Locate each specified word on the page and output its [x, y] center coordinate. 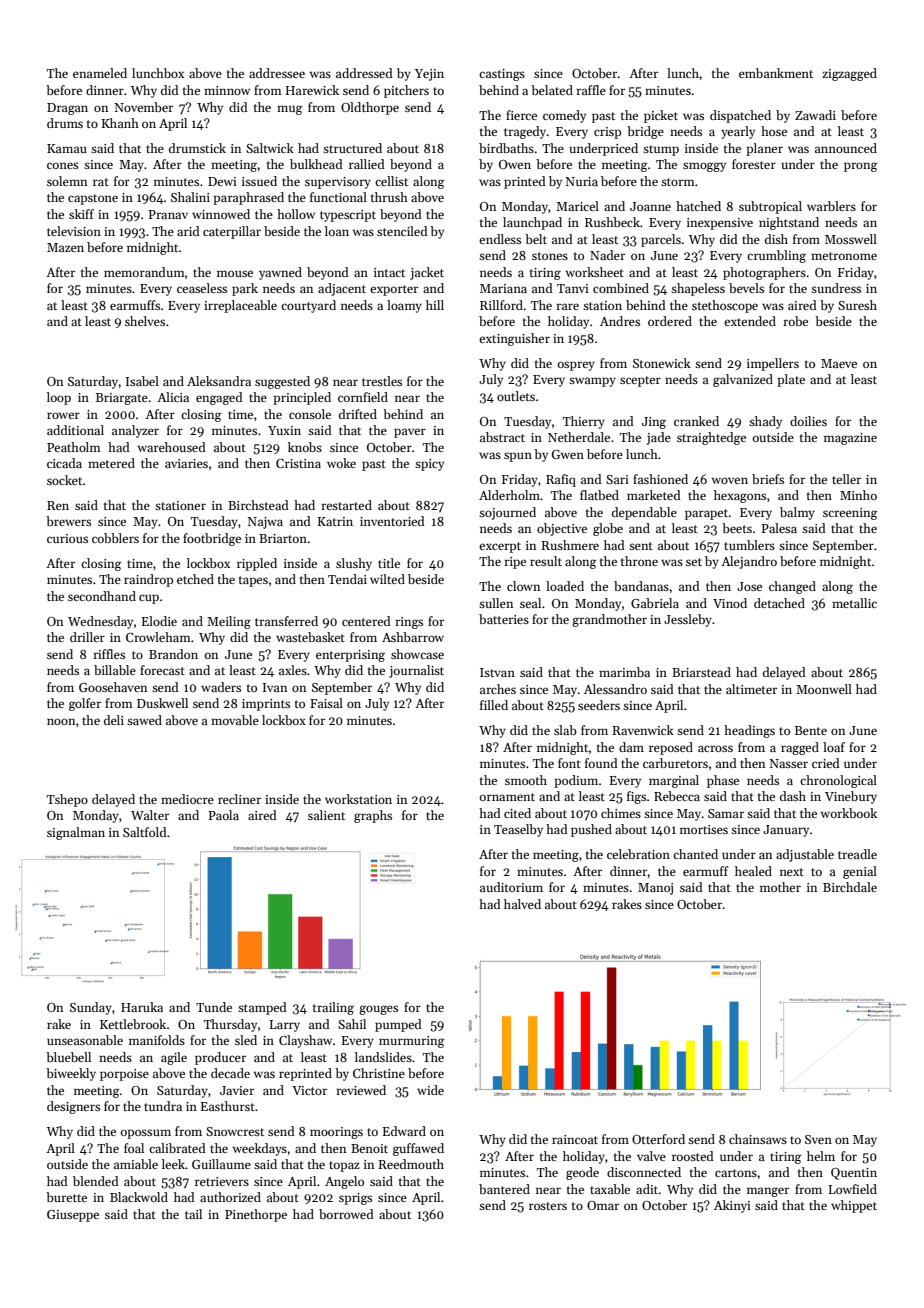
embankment [776, 73]
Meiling [229, 622]
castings [502, 75]
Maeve [839, 363]
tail [193, 1214]
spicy [429, 465]
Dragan [67, 109]
